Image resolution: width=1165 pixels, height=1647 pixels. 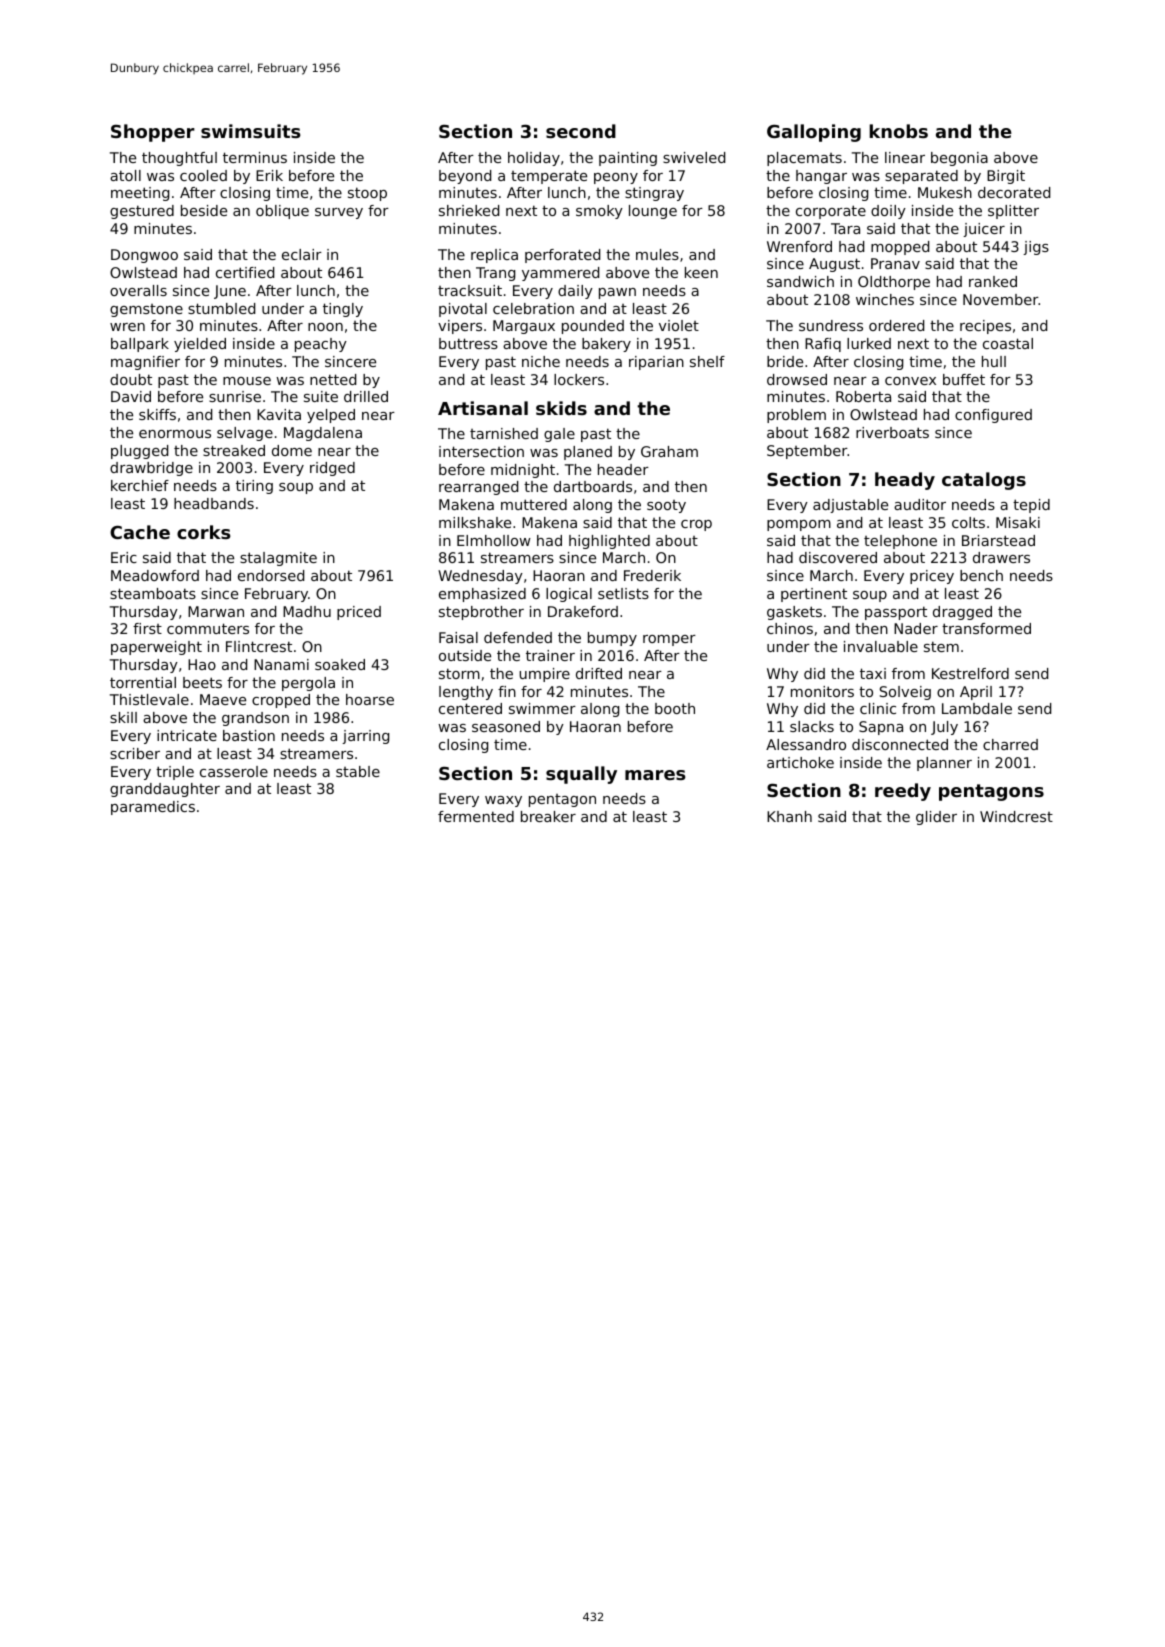 What do you see at coordinates (153, 133) in the document?
I see `Shopper` at bounding box center [153, 133].
